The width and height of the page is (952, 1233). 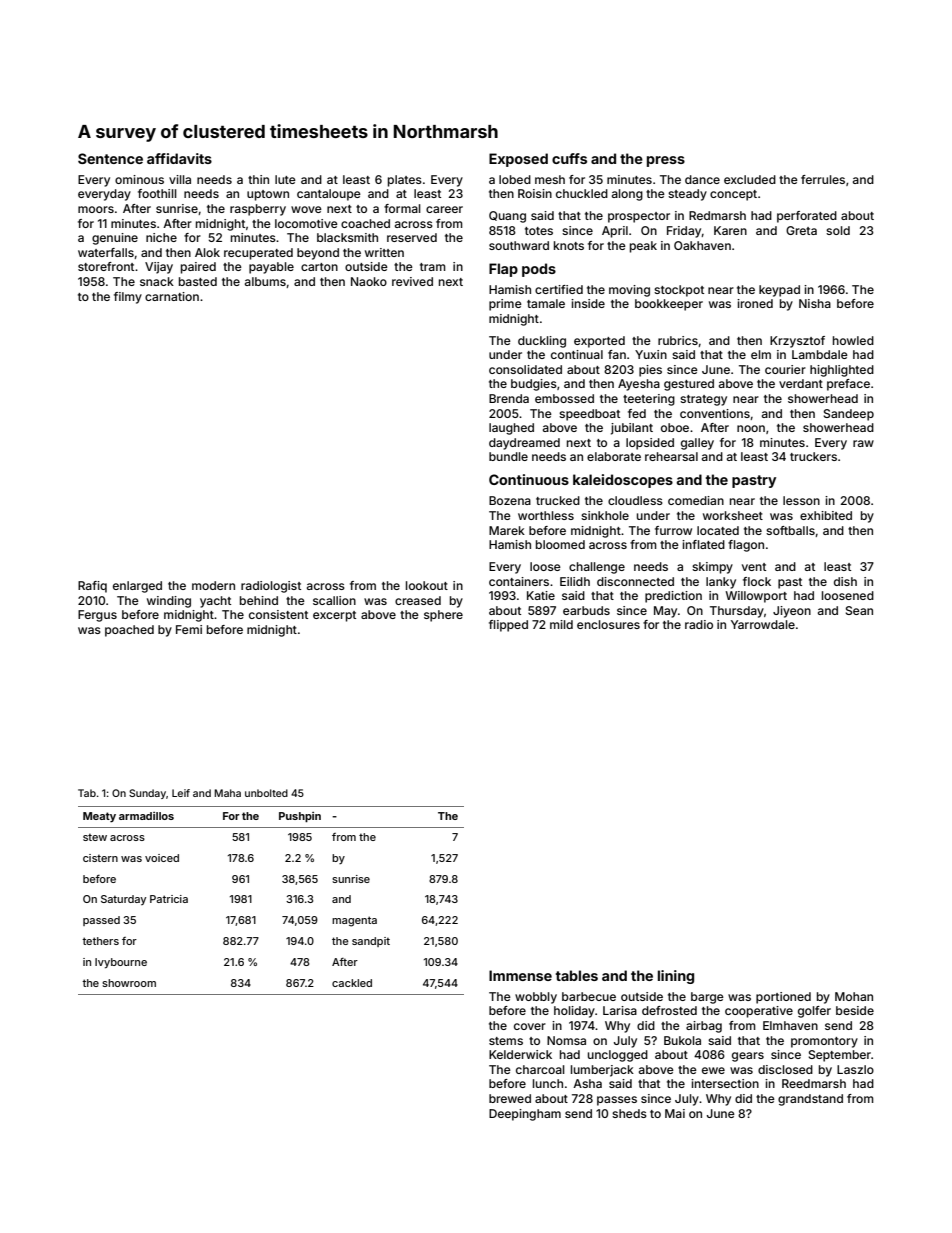 I want to click on consolidated, so click(x=525, y=369).
